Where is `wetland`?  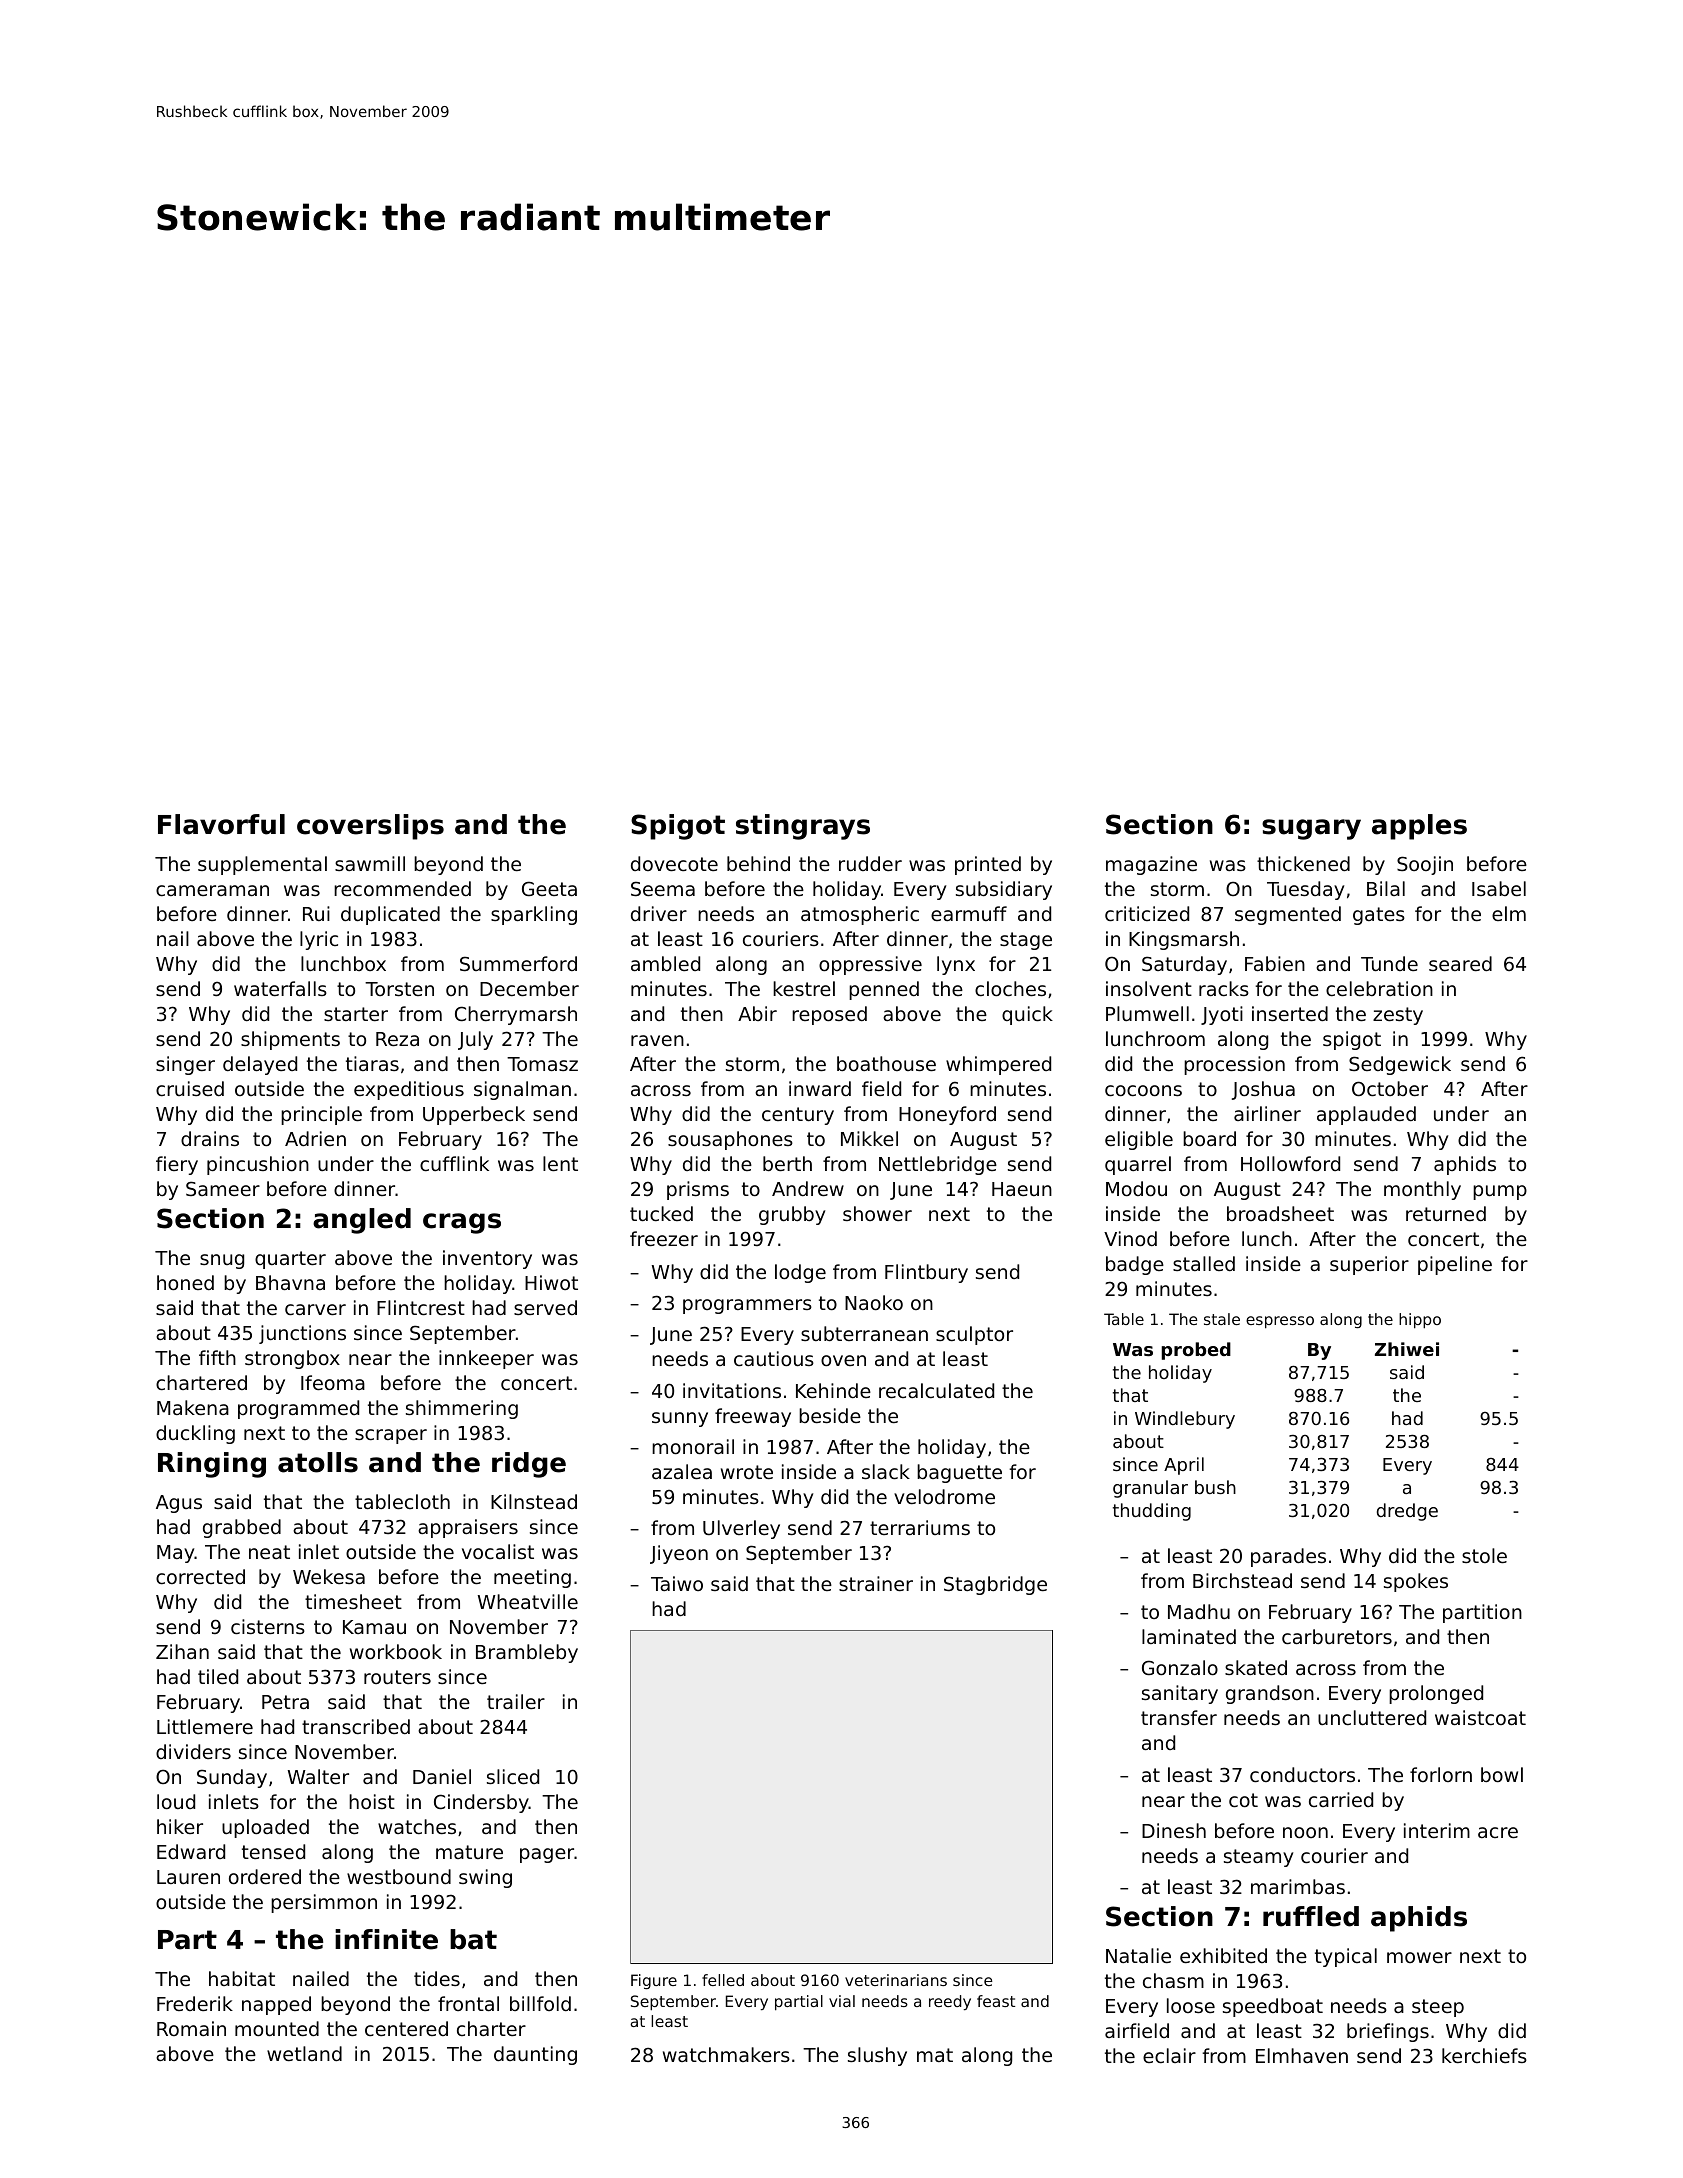 wetland is located at coordinates (304, 2053).
